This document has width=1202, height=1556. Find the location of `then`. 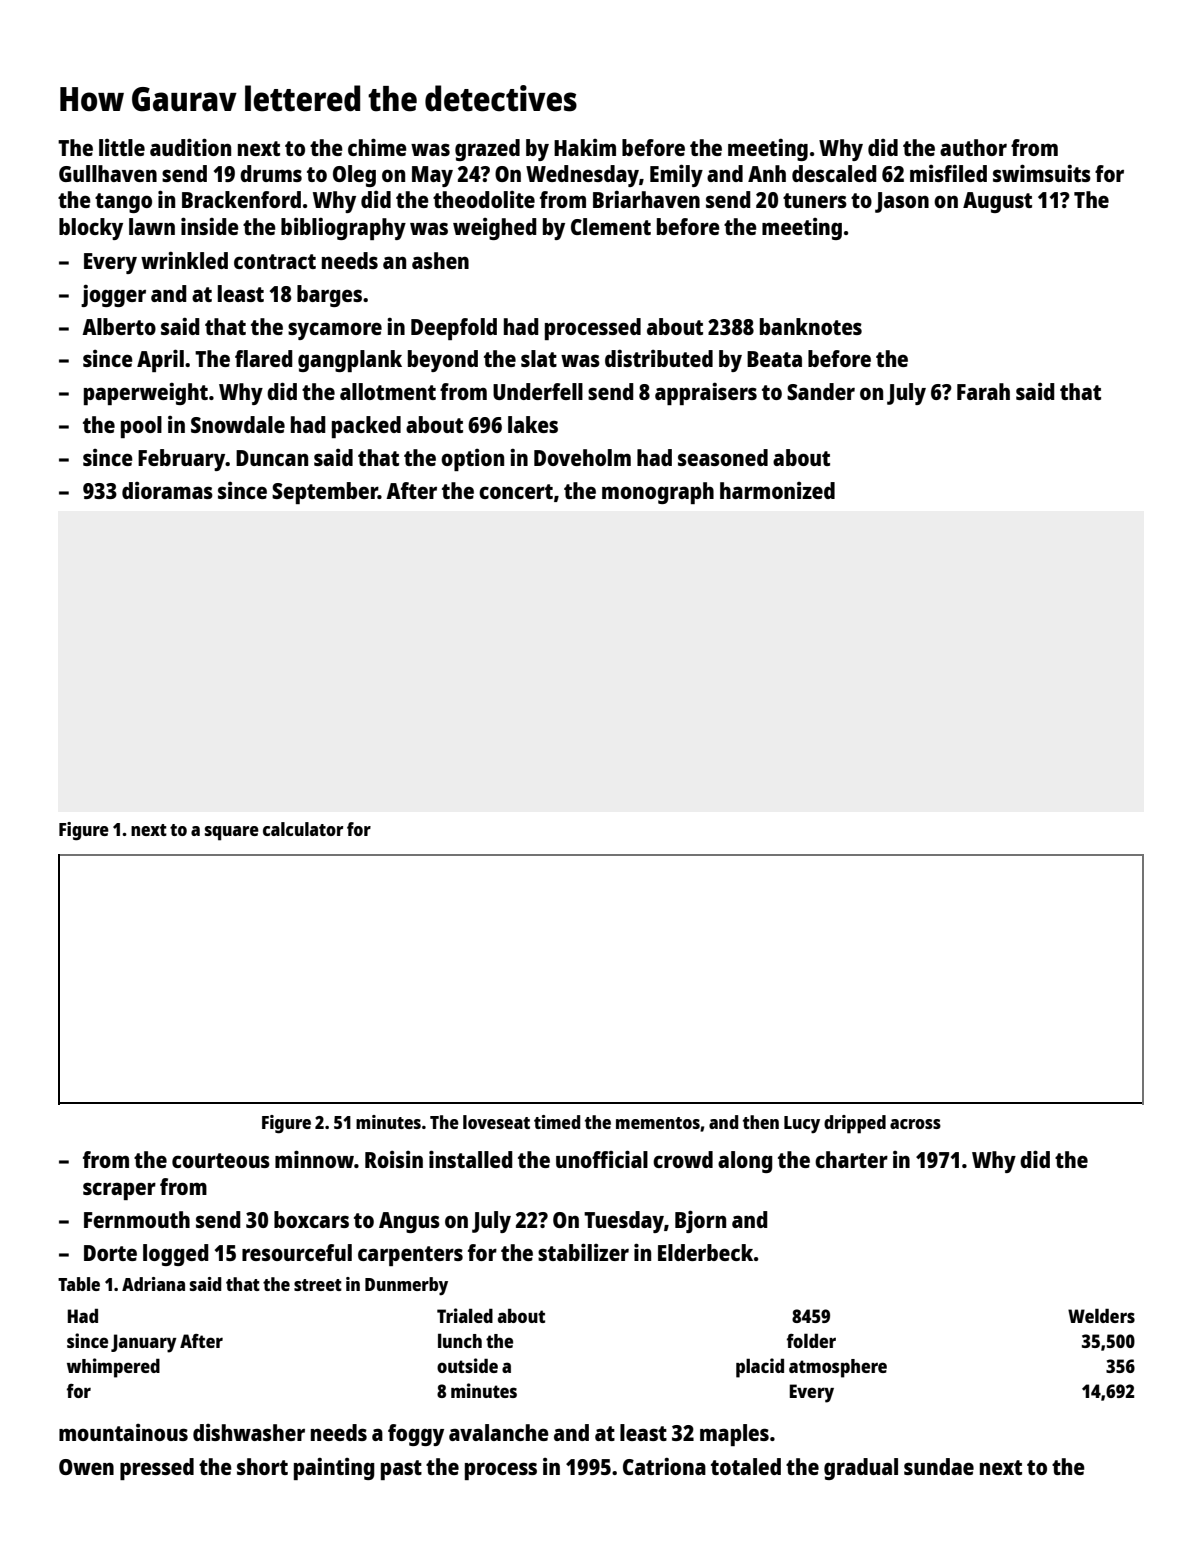

then is located at coordinates (761, 1122).
